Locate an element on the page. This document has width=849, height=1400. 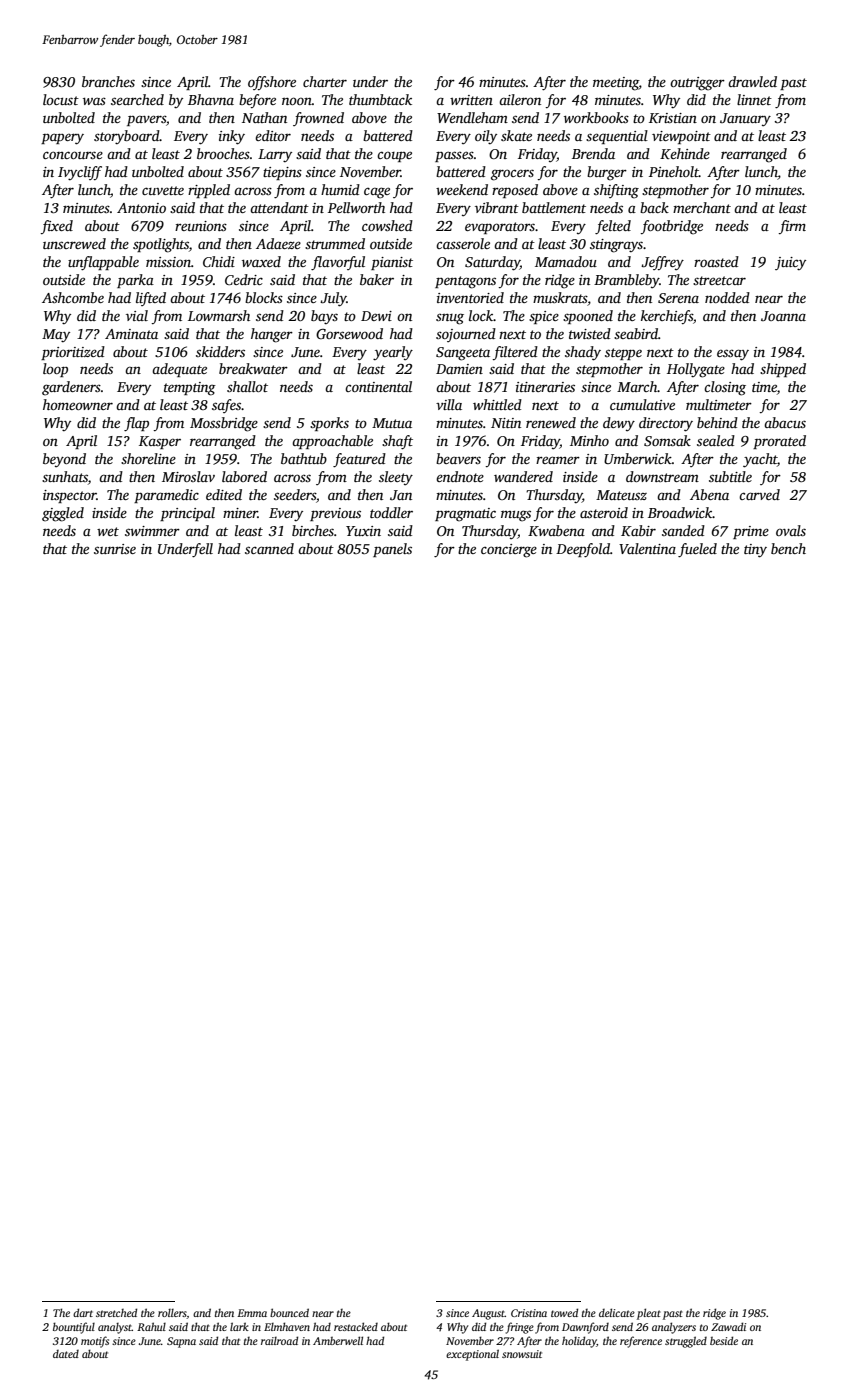
pleat is located at coordinates (649, 1314).
